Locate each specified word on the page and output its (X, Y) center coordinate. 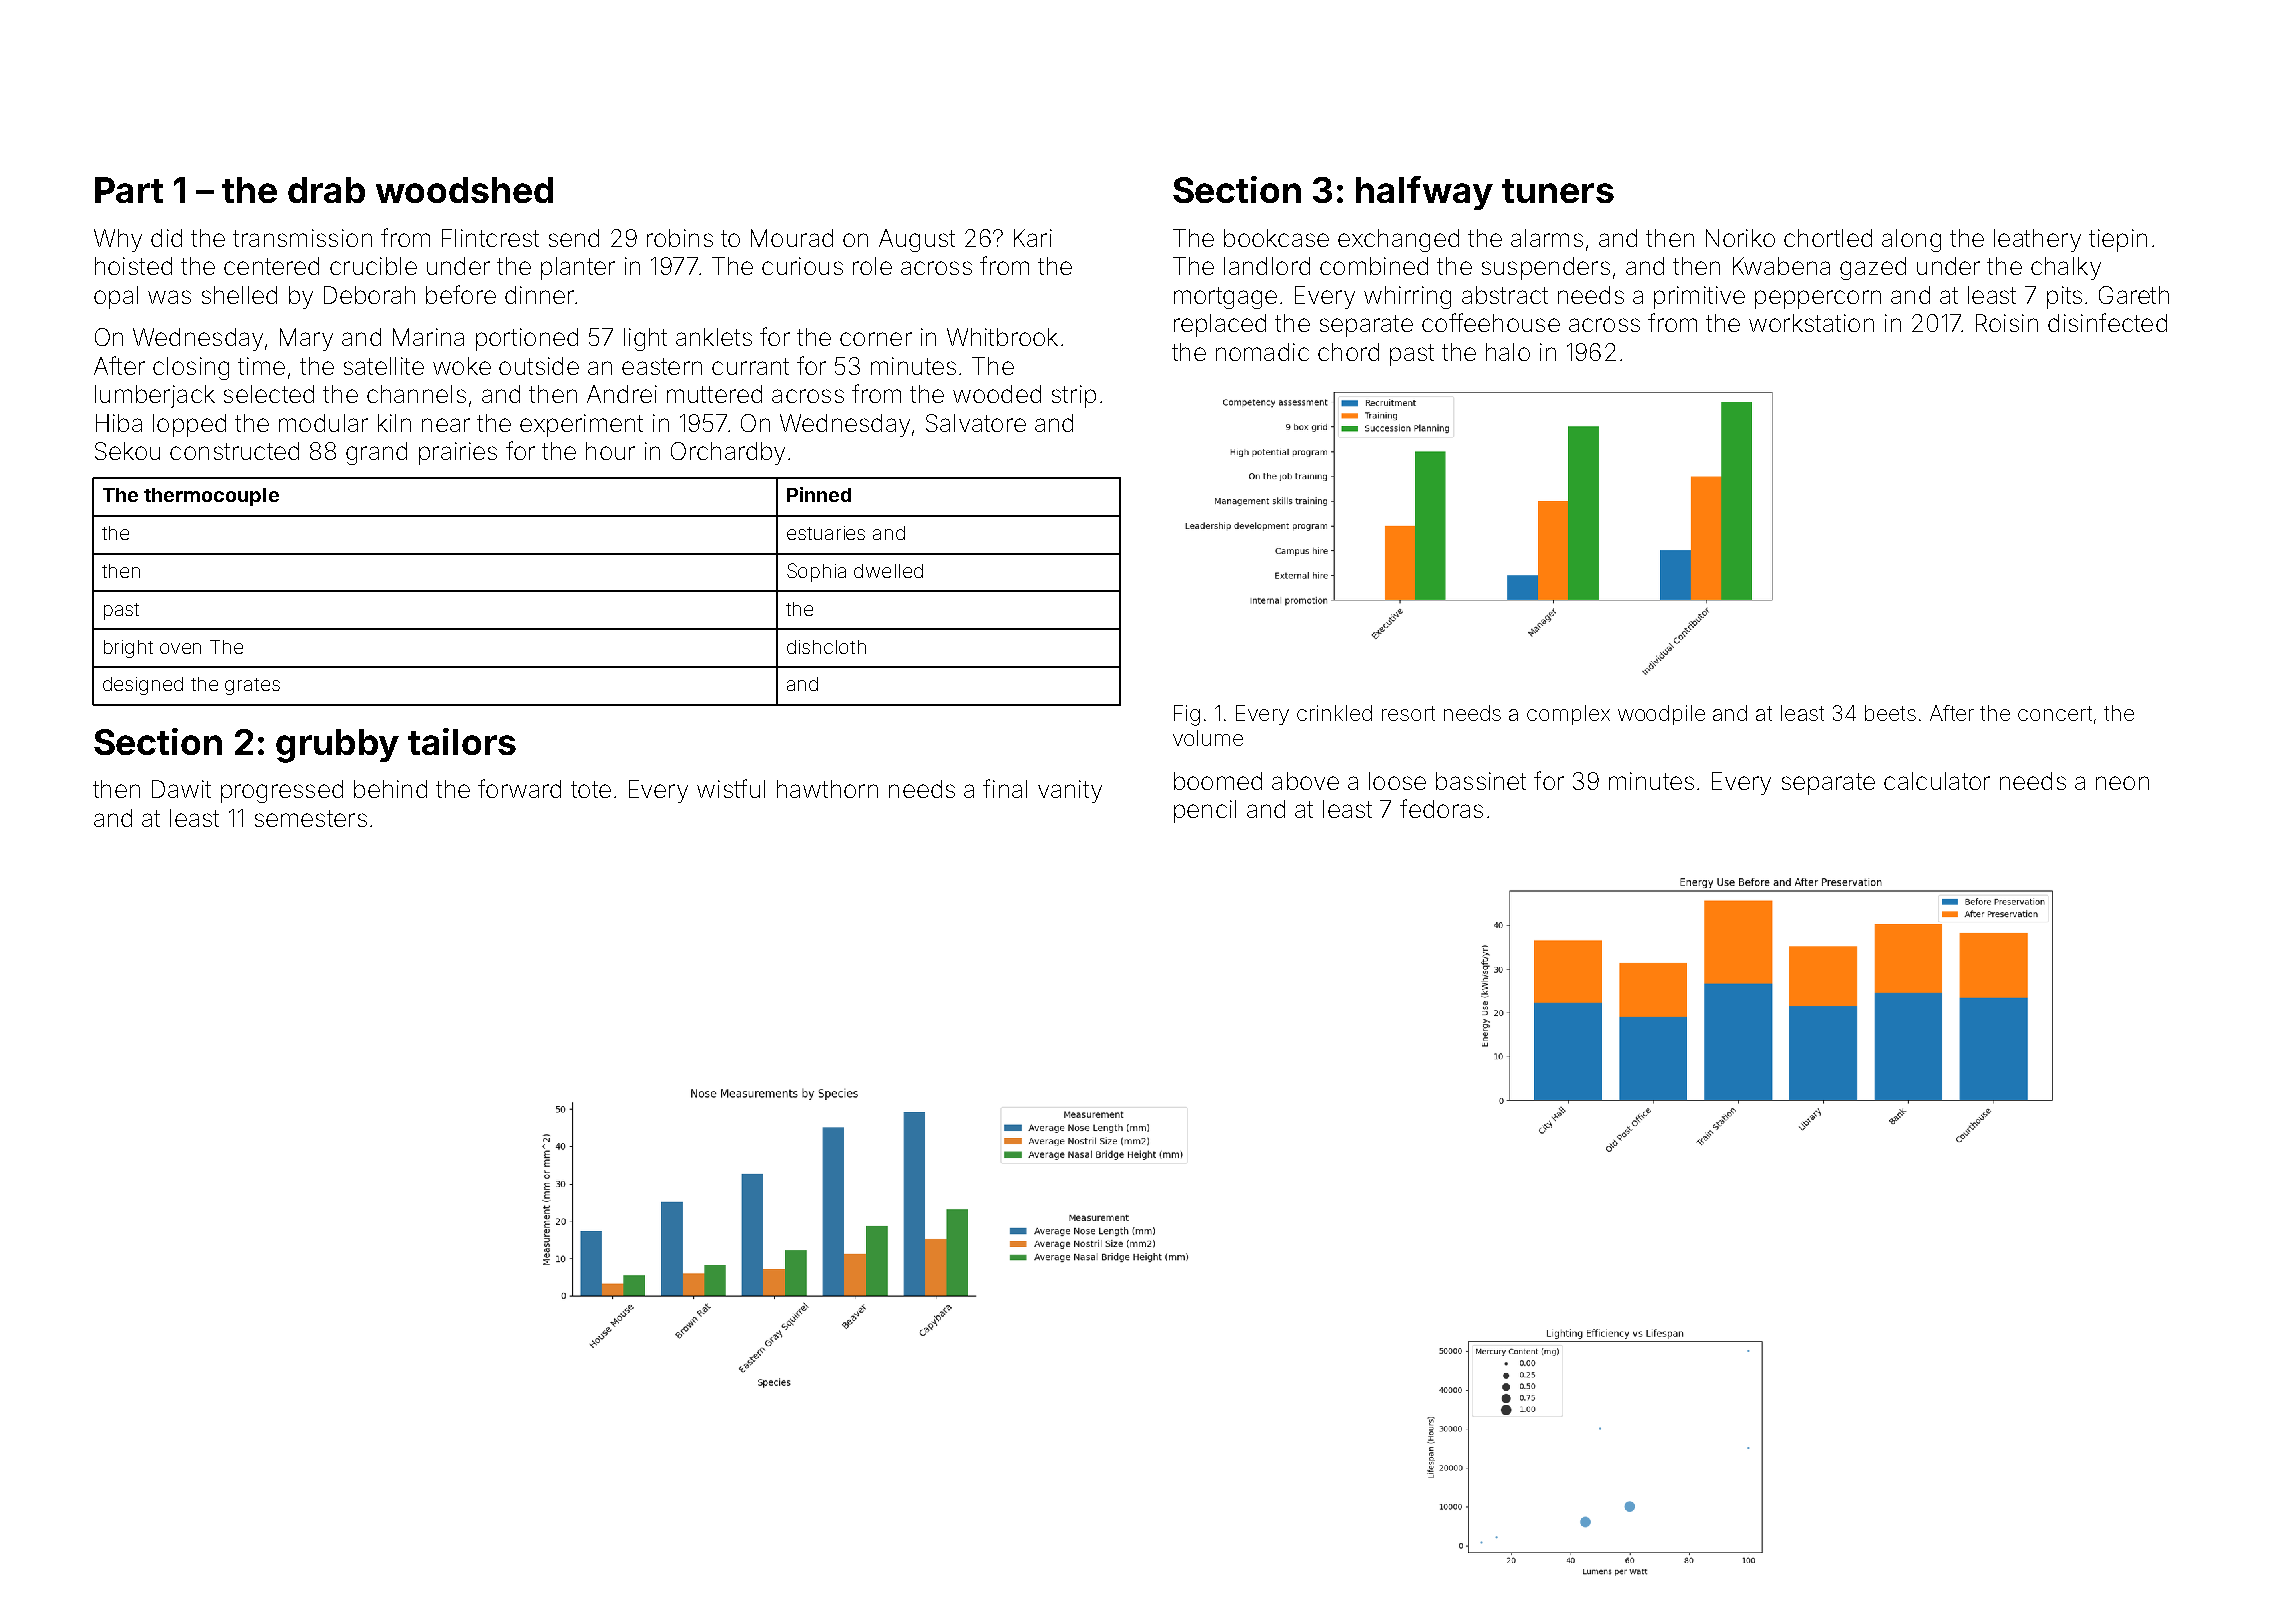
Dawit (181, 789)
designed (143, 686)
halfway (1424, 193)
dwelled (888, 571)
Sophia (816, 572)
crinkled (1334, 713)
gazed (1873, 268)
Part (129, 190)
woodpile (1661, 715)
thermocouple (211, 497)
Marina (428, 337)
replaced (1220, 325)
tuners (1558, 191)
